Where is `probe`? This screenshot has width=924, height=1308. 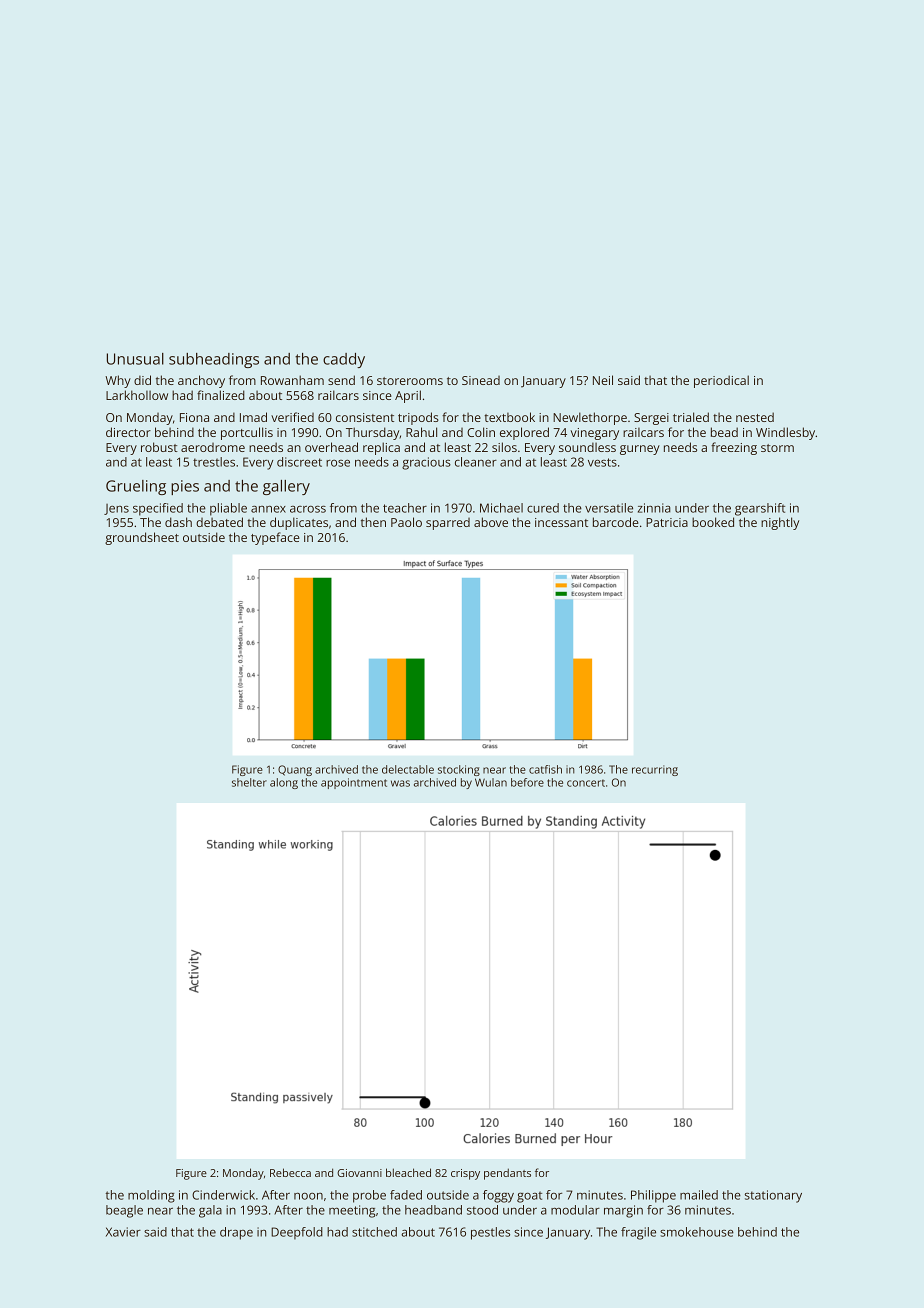
probe is located at coordinates (369, 1196).
